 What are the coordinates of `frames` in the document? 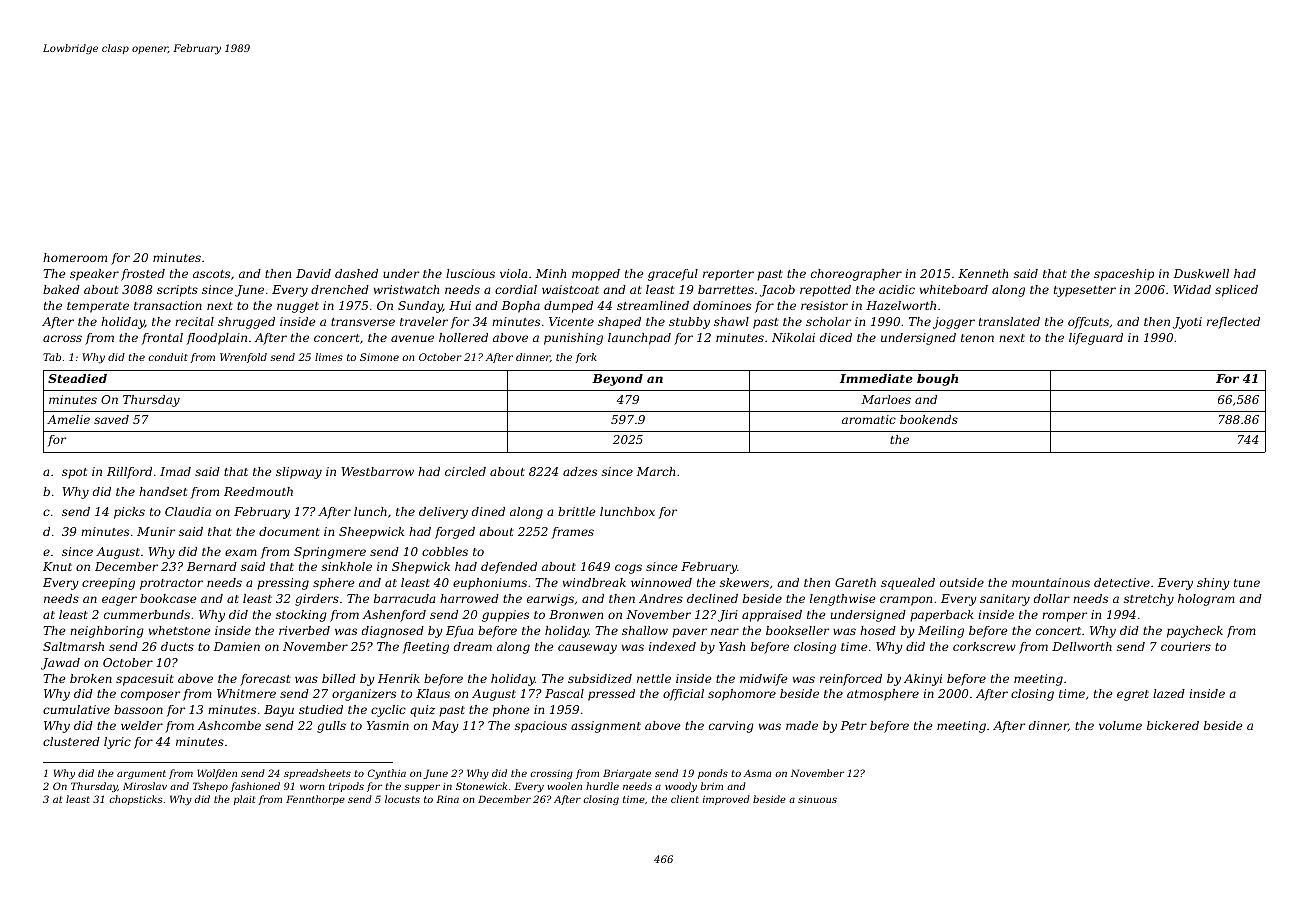 It's located at (573, 533).
